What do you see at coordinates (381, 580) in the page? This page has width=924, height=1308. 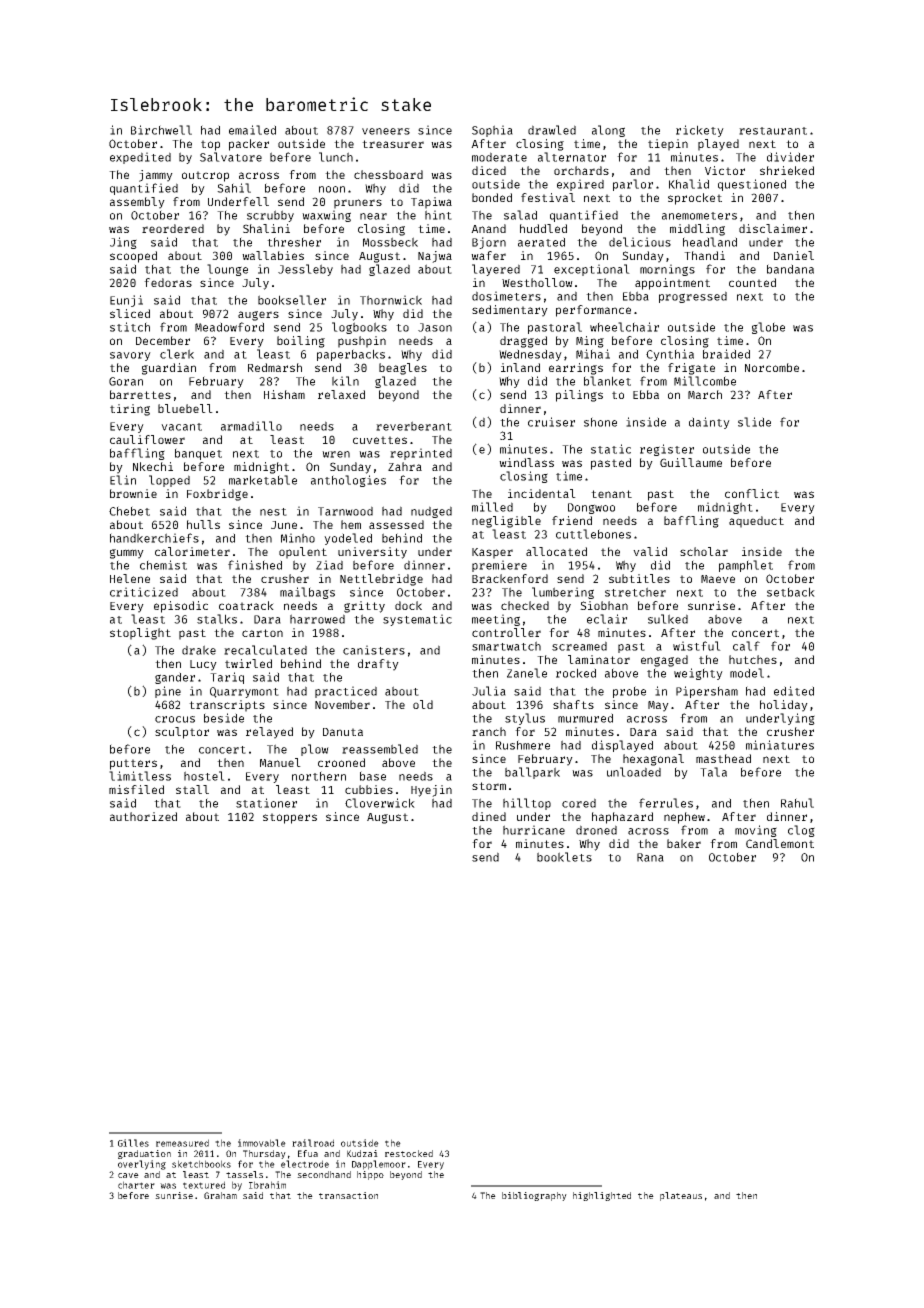 I see `Nettlebridge` at bounding box center [381, 580].
